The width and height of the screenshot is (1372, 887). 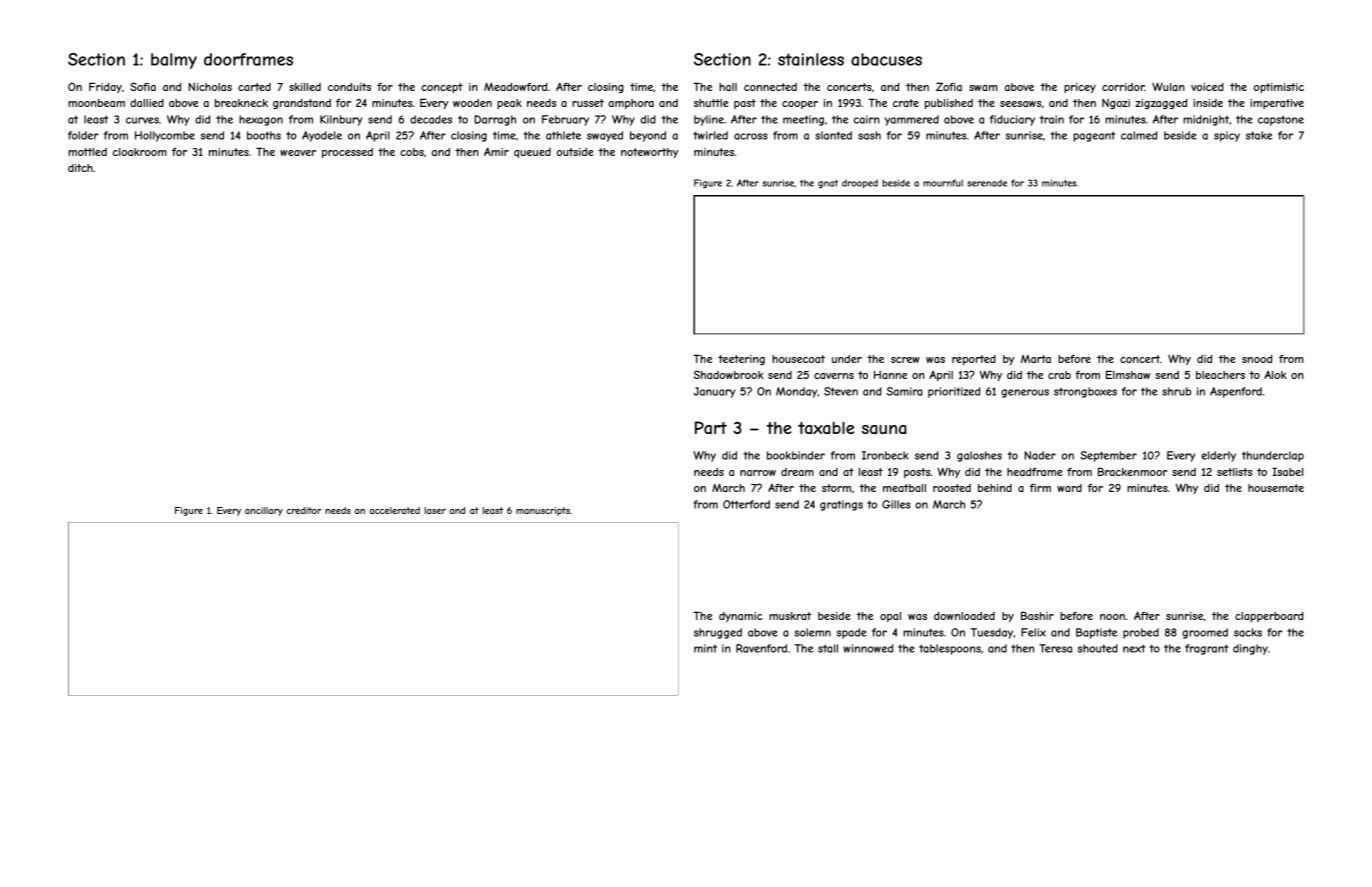 I want to click on teetering, so click(x=741, y=360).
